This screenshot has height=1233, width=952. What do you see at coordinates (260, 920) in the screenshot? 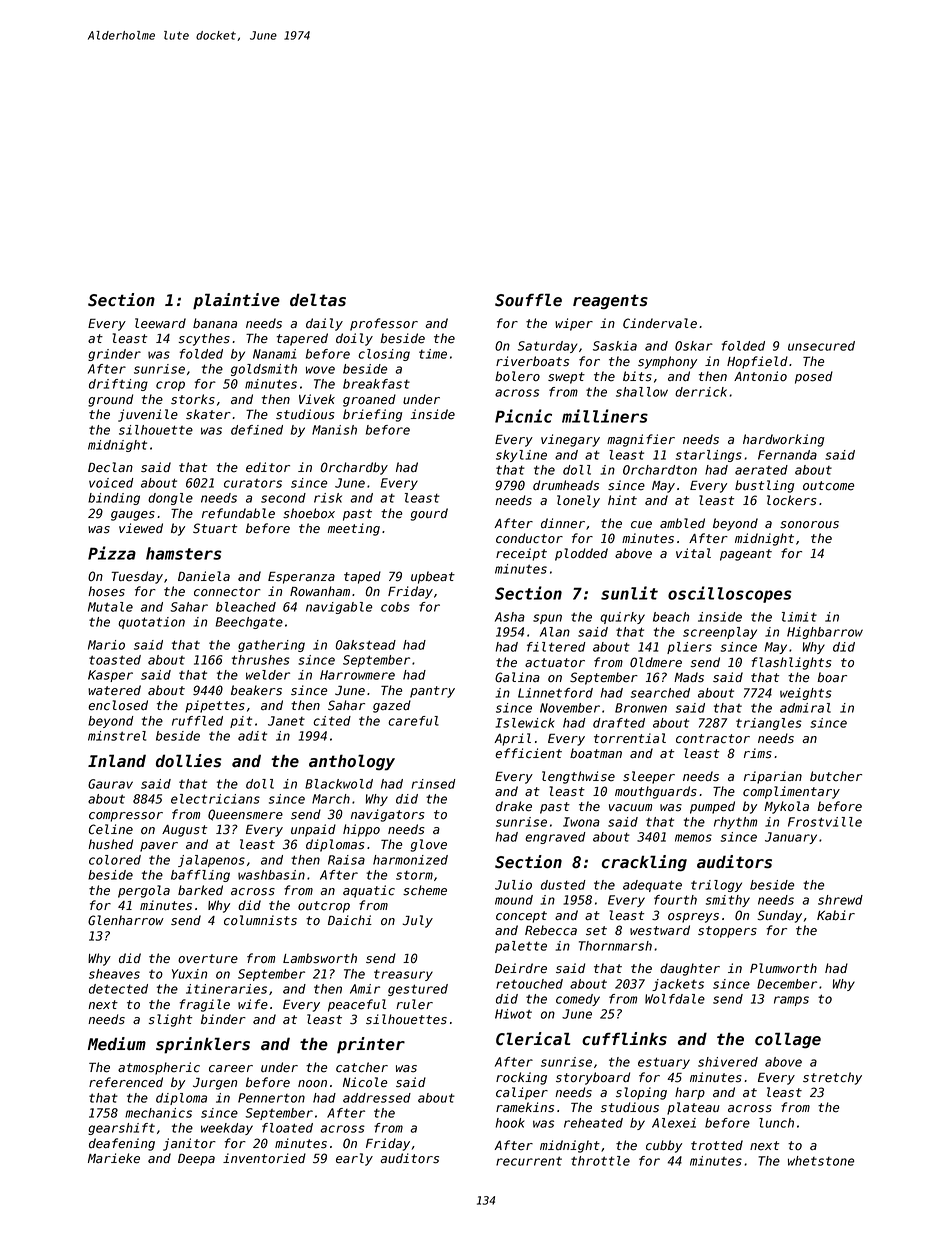
I see `columnists` at bounding box center [260, 920].
